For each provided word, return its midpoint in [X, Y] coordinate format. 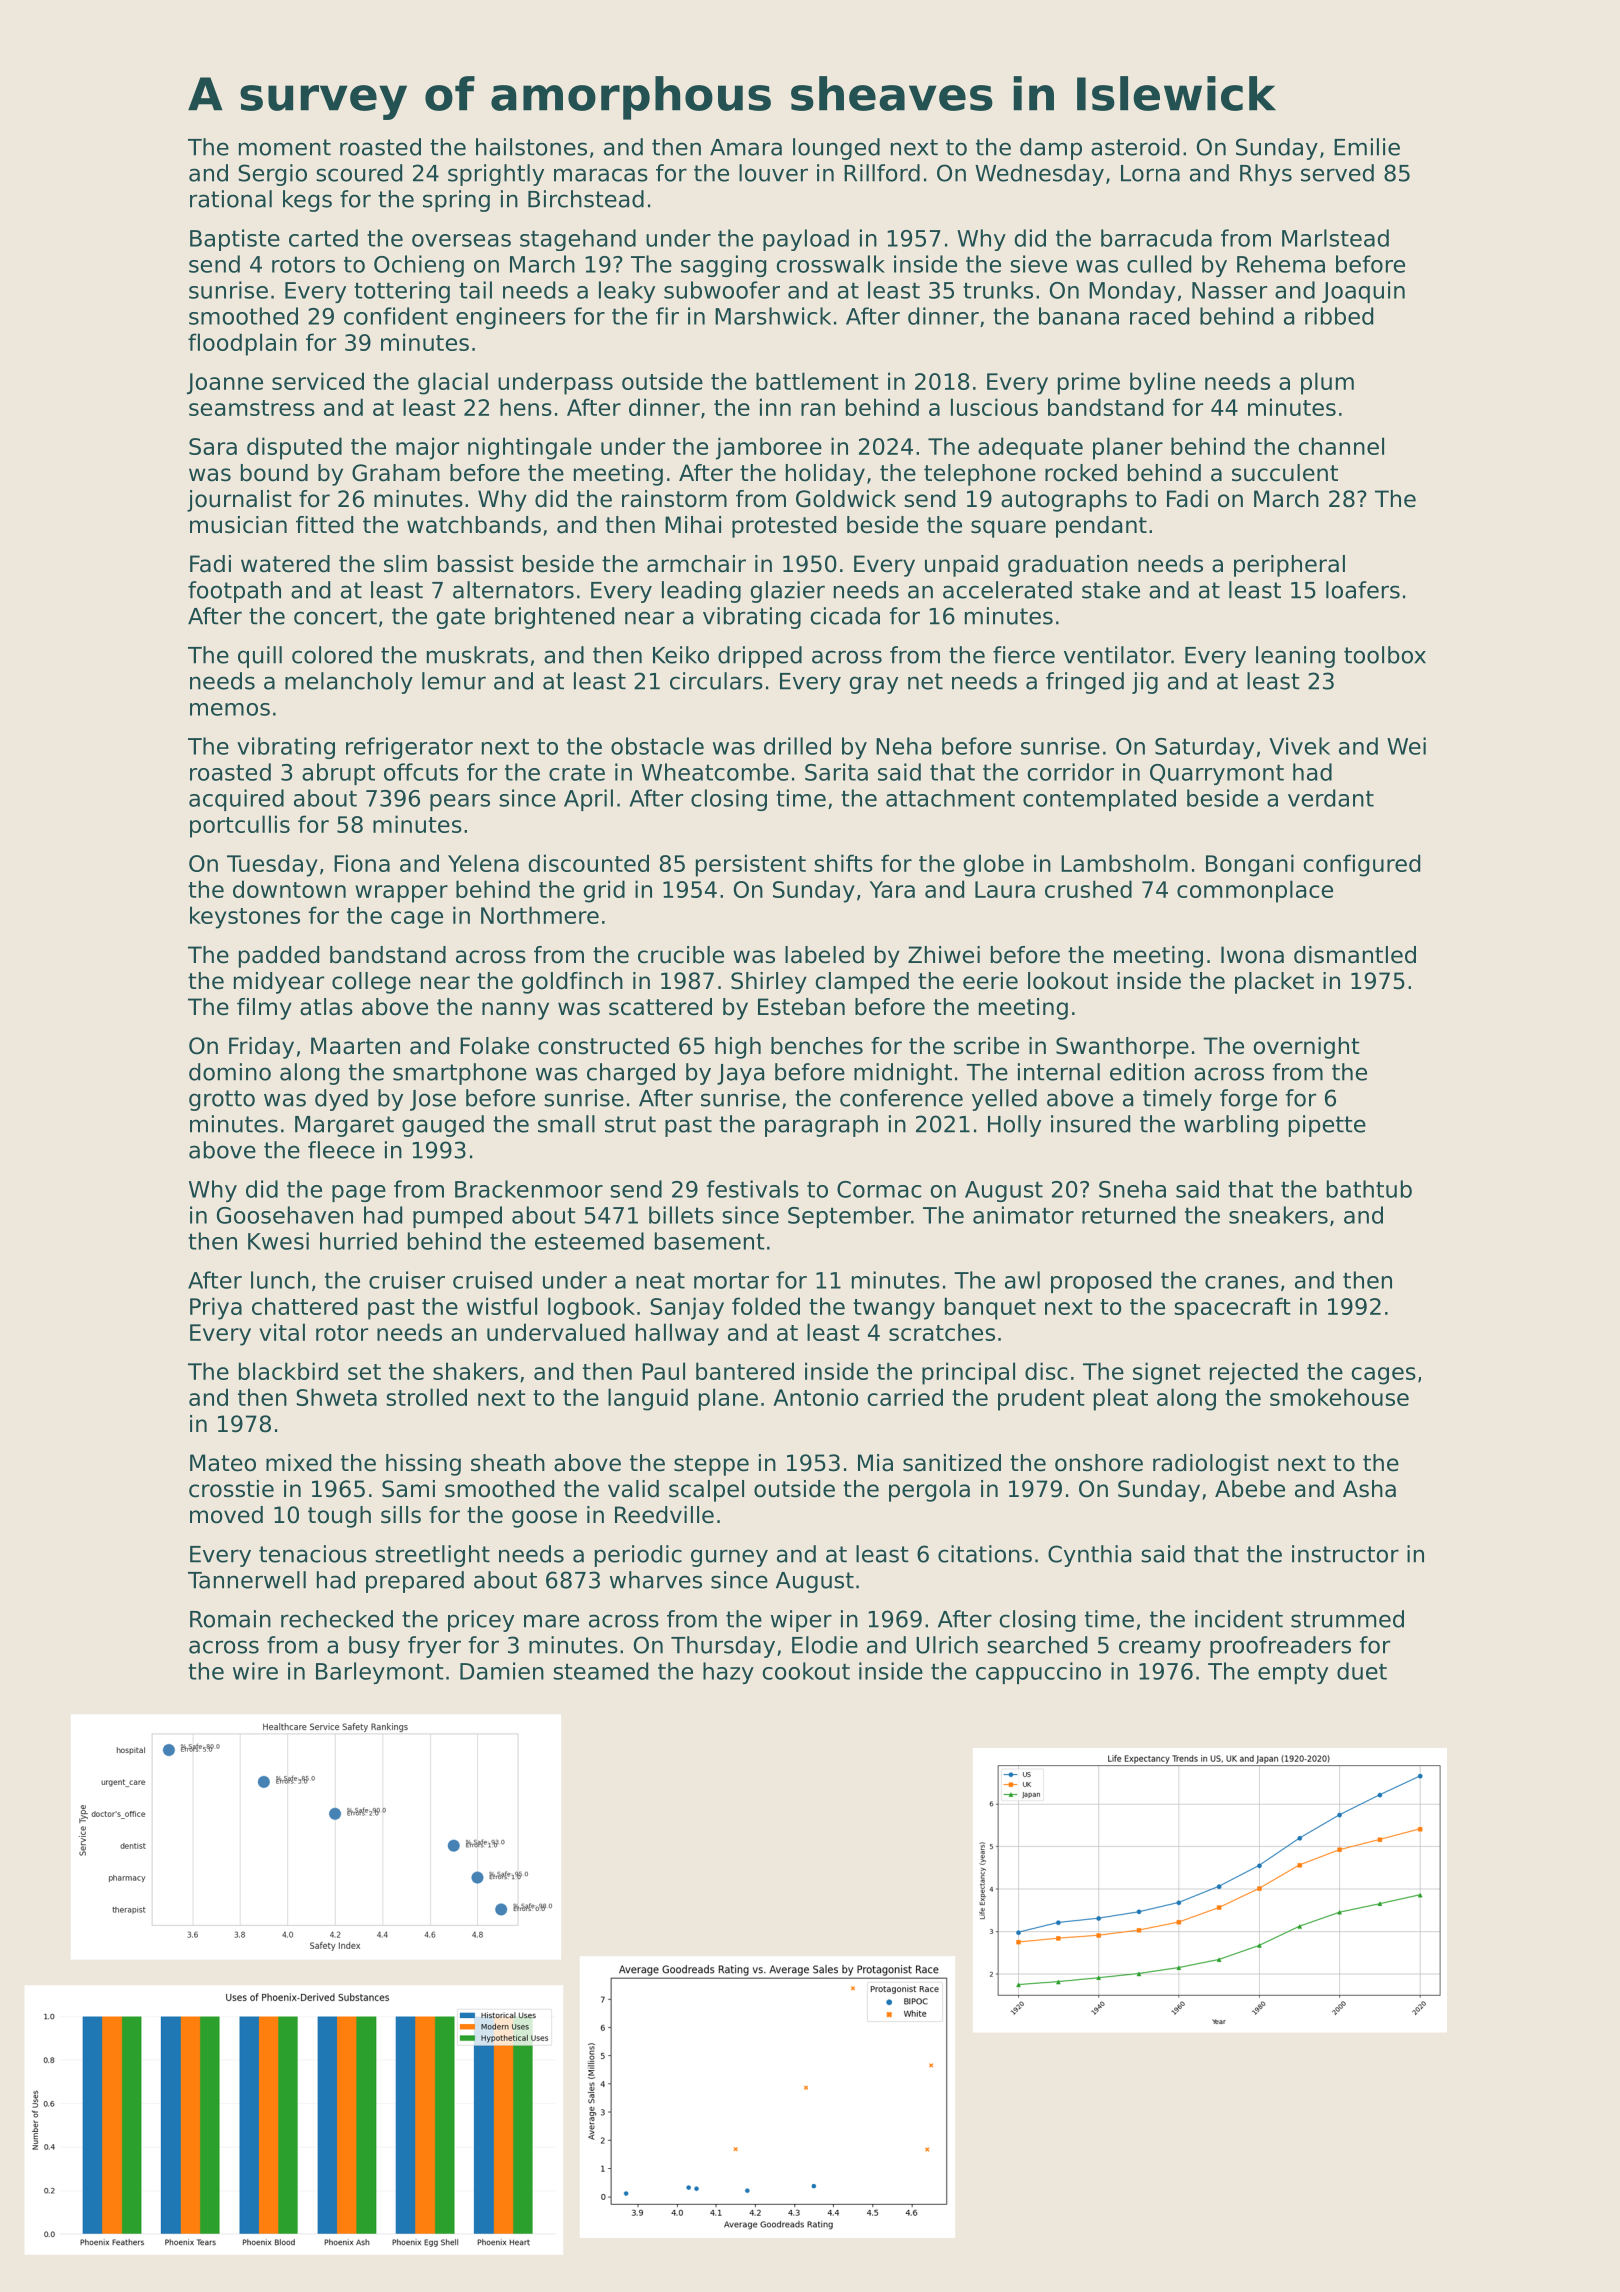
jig [1145, 683]
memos [230, 709]
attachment [950, 798]
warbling [1231, 1126]
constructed [603, 1046]
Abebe [1250, 1489]
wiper [801, 1621]
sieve [1038, 264]
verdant [1331, 798]
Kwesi [278, 1241]
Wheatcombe [715, 772]
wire [255, 1671]
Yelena [483, 863]
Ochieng [419, 266]
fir [667, 316]
